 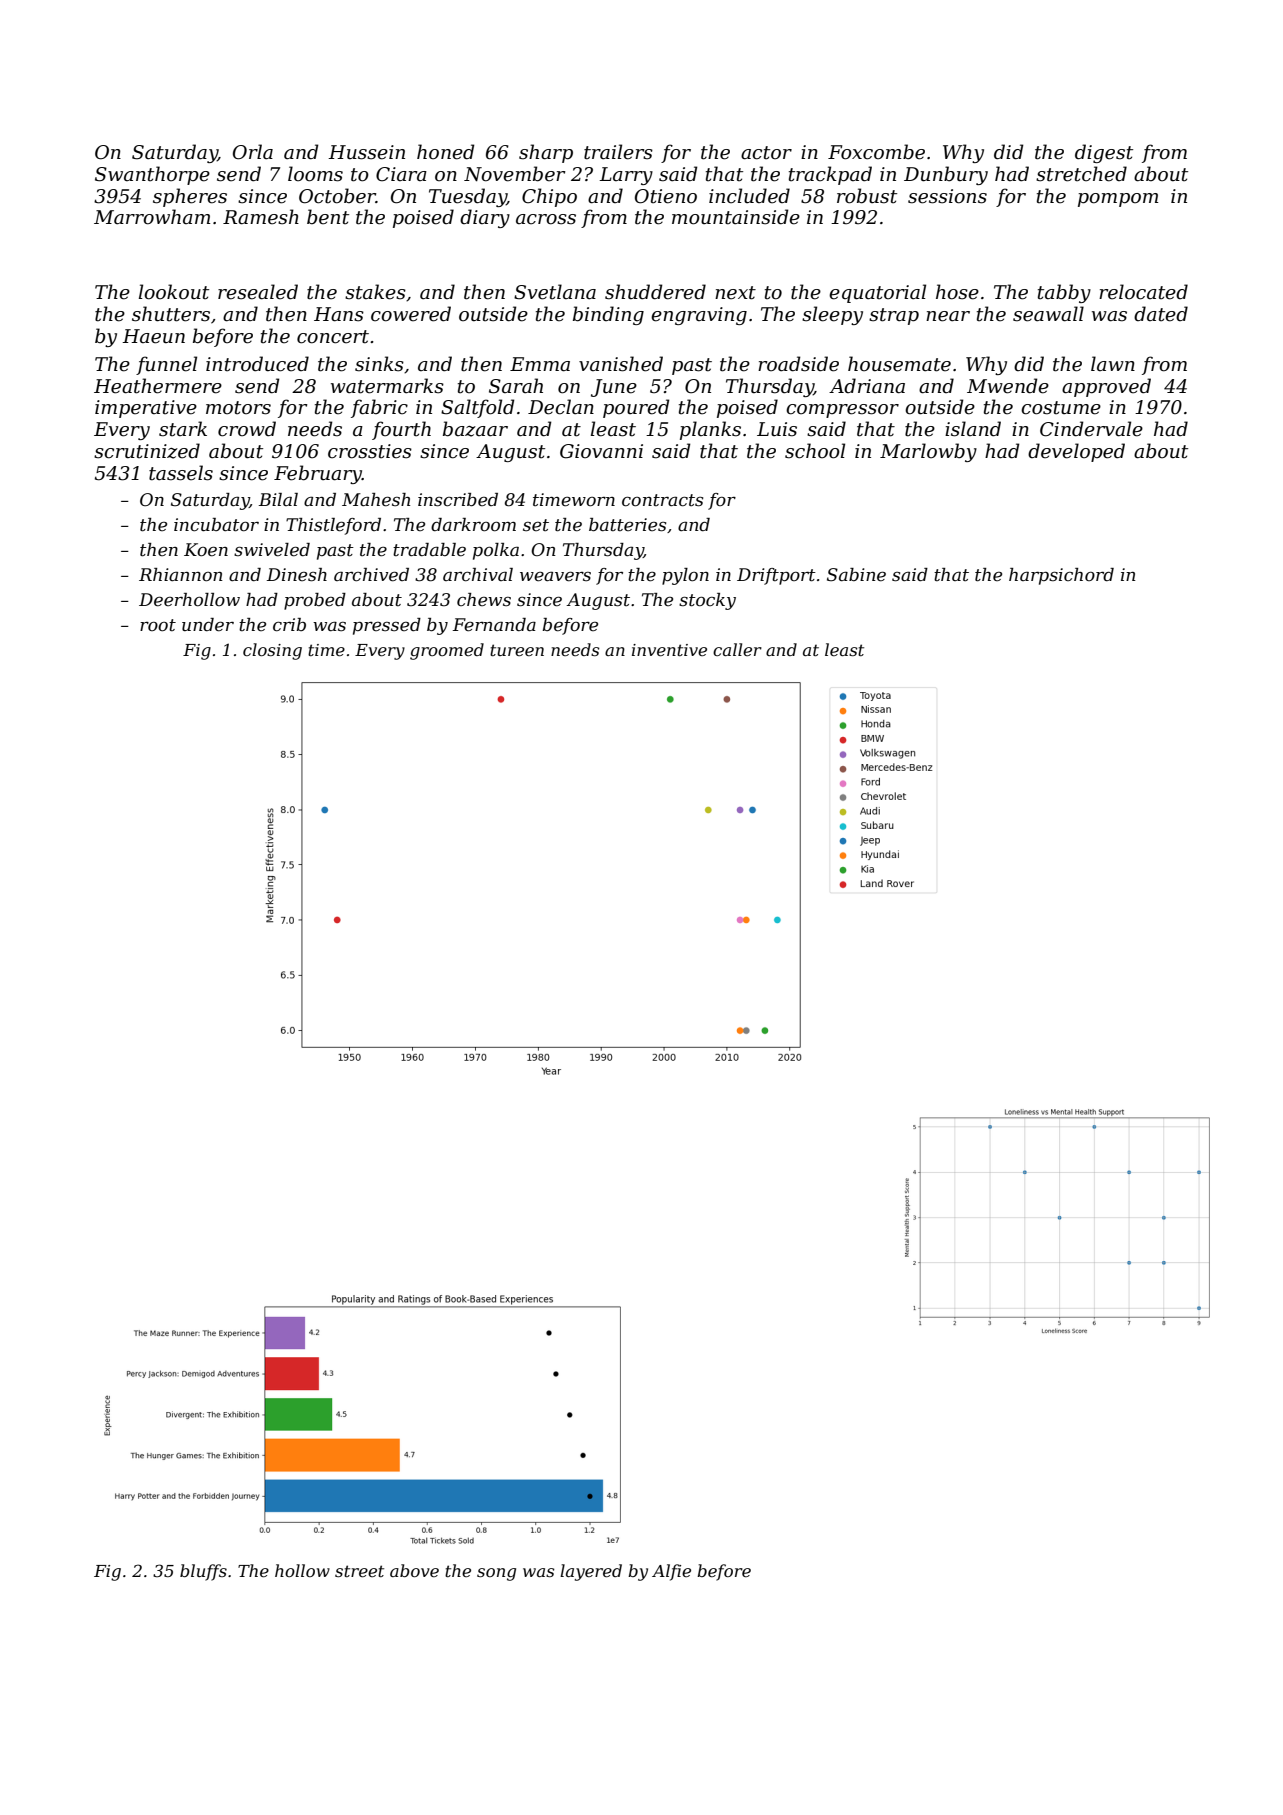 I want to click on actor, so click(x=766, y=153).
